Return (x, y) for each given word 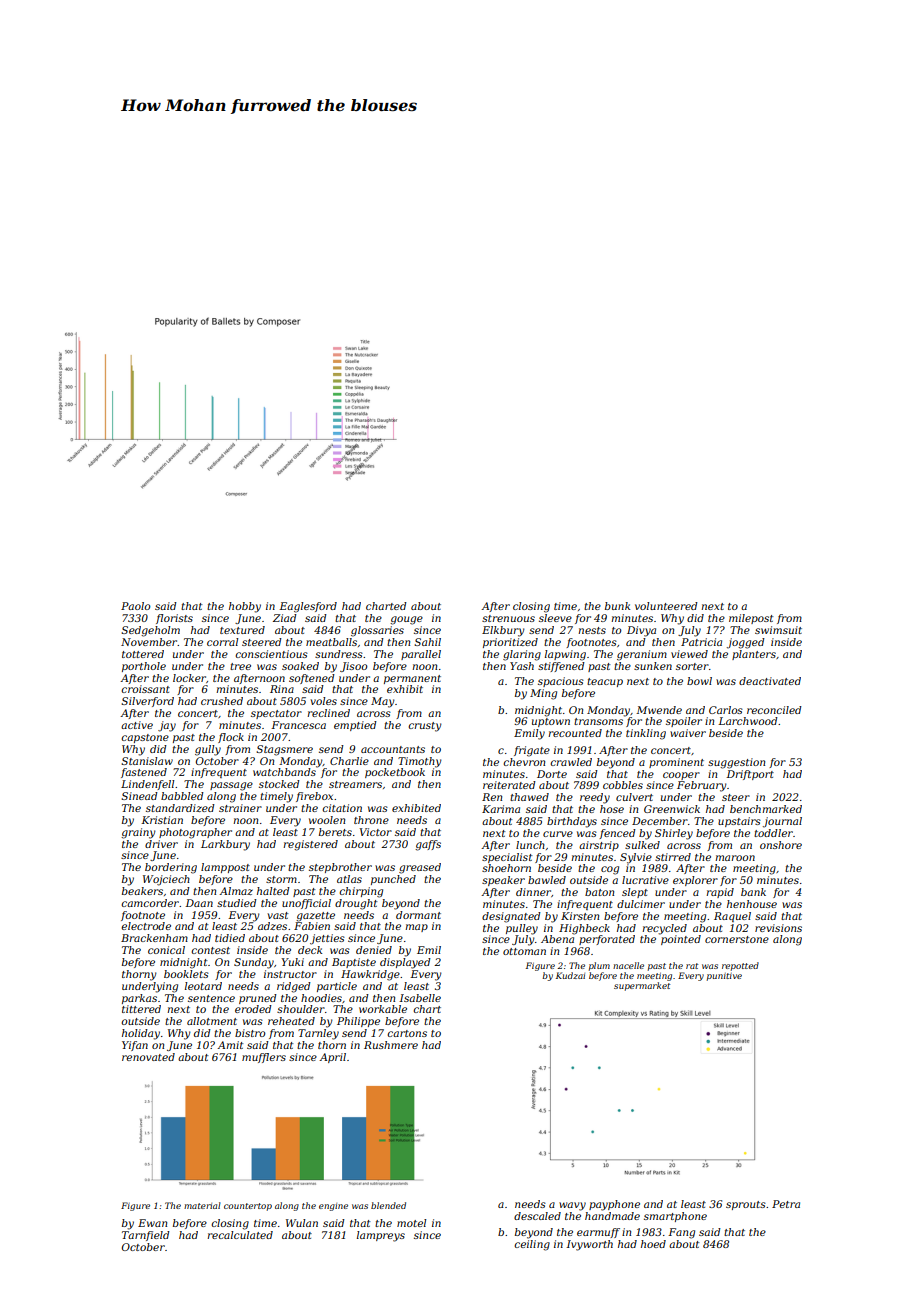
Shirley (674, 834)
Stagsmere (284, 750)
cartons (407, 1033)
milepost (751, 619)
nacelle (628, 965)
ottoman (524, 951)
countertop (248, 1207)
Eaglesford (308, 607)
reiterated (509, 785)
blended (388, 1205)
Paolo (136, 606)
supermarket (642, 986)
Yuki (292, 962)
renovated (148, 1057)
